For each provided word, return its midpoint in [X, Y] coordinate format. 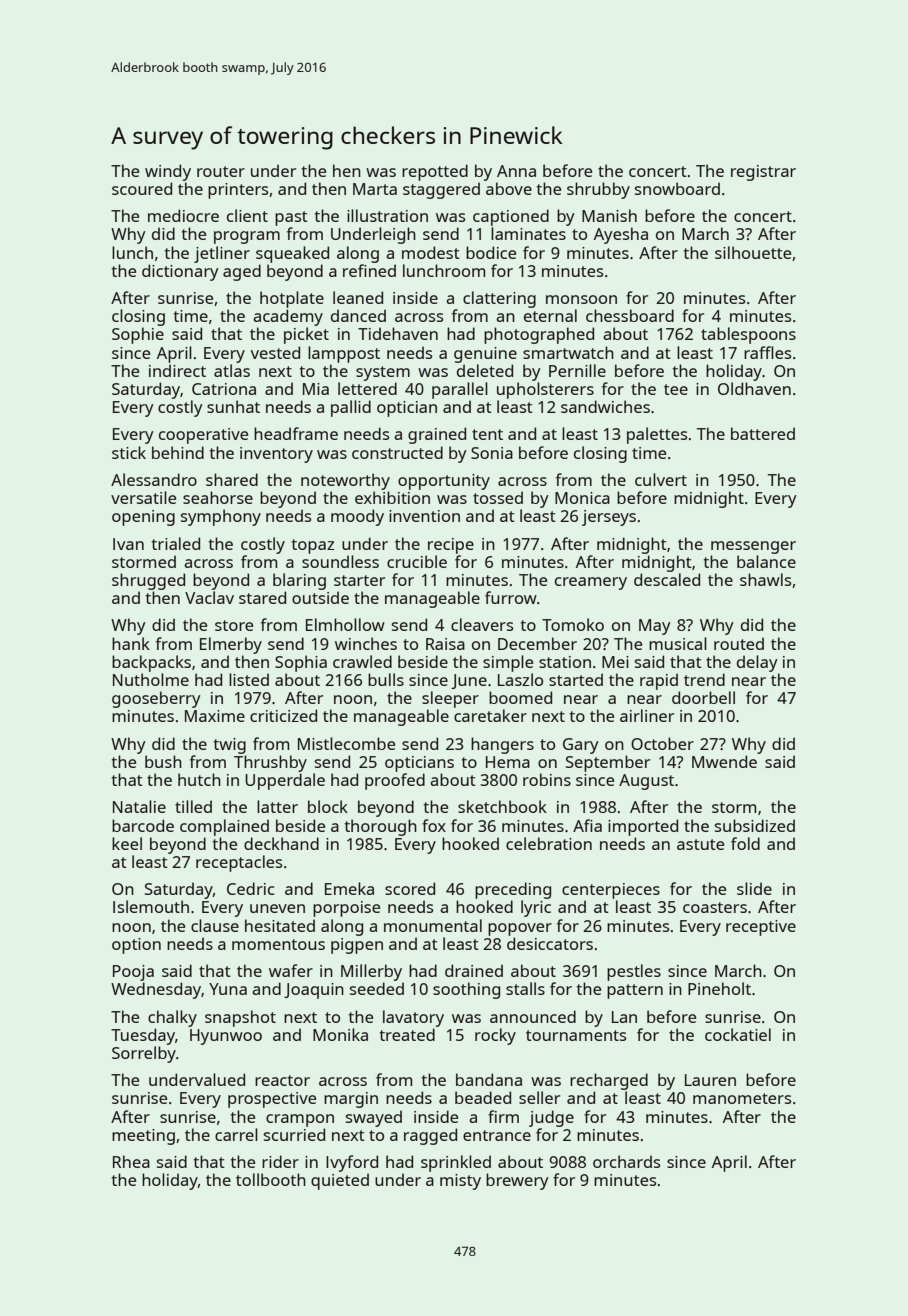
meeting [143, 1137]
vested [275, 352]
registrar [763, 173]
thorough [381, 827]
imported [643, 827]
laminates [528, 233]
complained [224, 827]
